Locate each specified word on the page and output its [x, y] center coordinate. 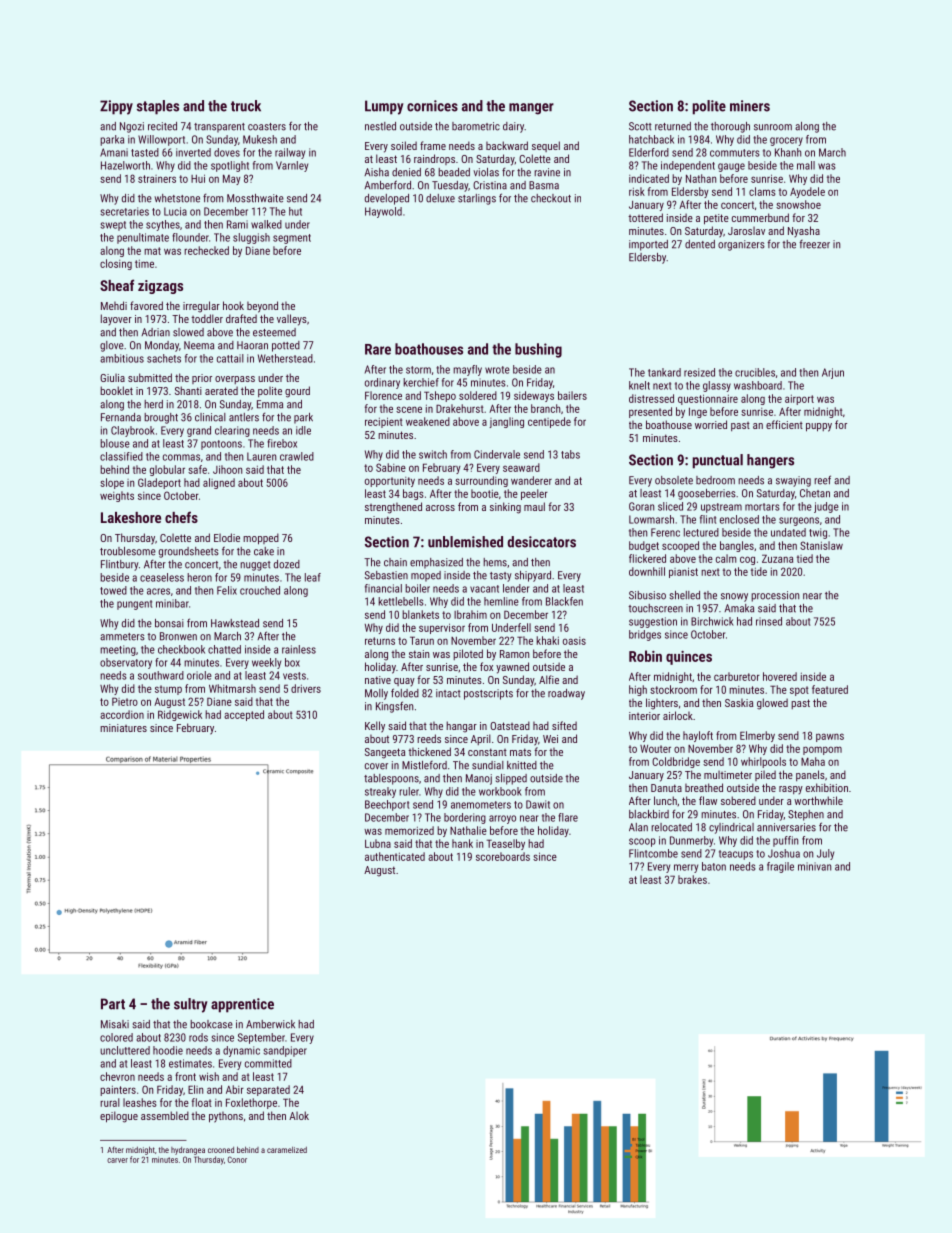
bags [413, 494]
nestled [380, 126]
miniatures [123, 728]
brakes [692, 879]
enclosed [739, 519]
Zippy [116, 107]
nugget [255, 566]
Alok [299, 1115]
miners [750, 106]
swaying [793, 481]
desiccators [541, 542]
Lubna [378, 843]
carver [117, 1160]
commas [181, 457]
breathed [704, 787]
